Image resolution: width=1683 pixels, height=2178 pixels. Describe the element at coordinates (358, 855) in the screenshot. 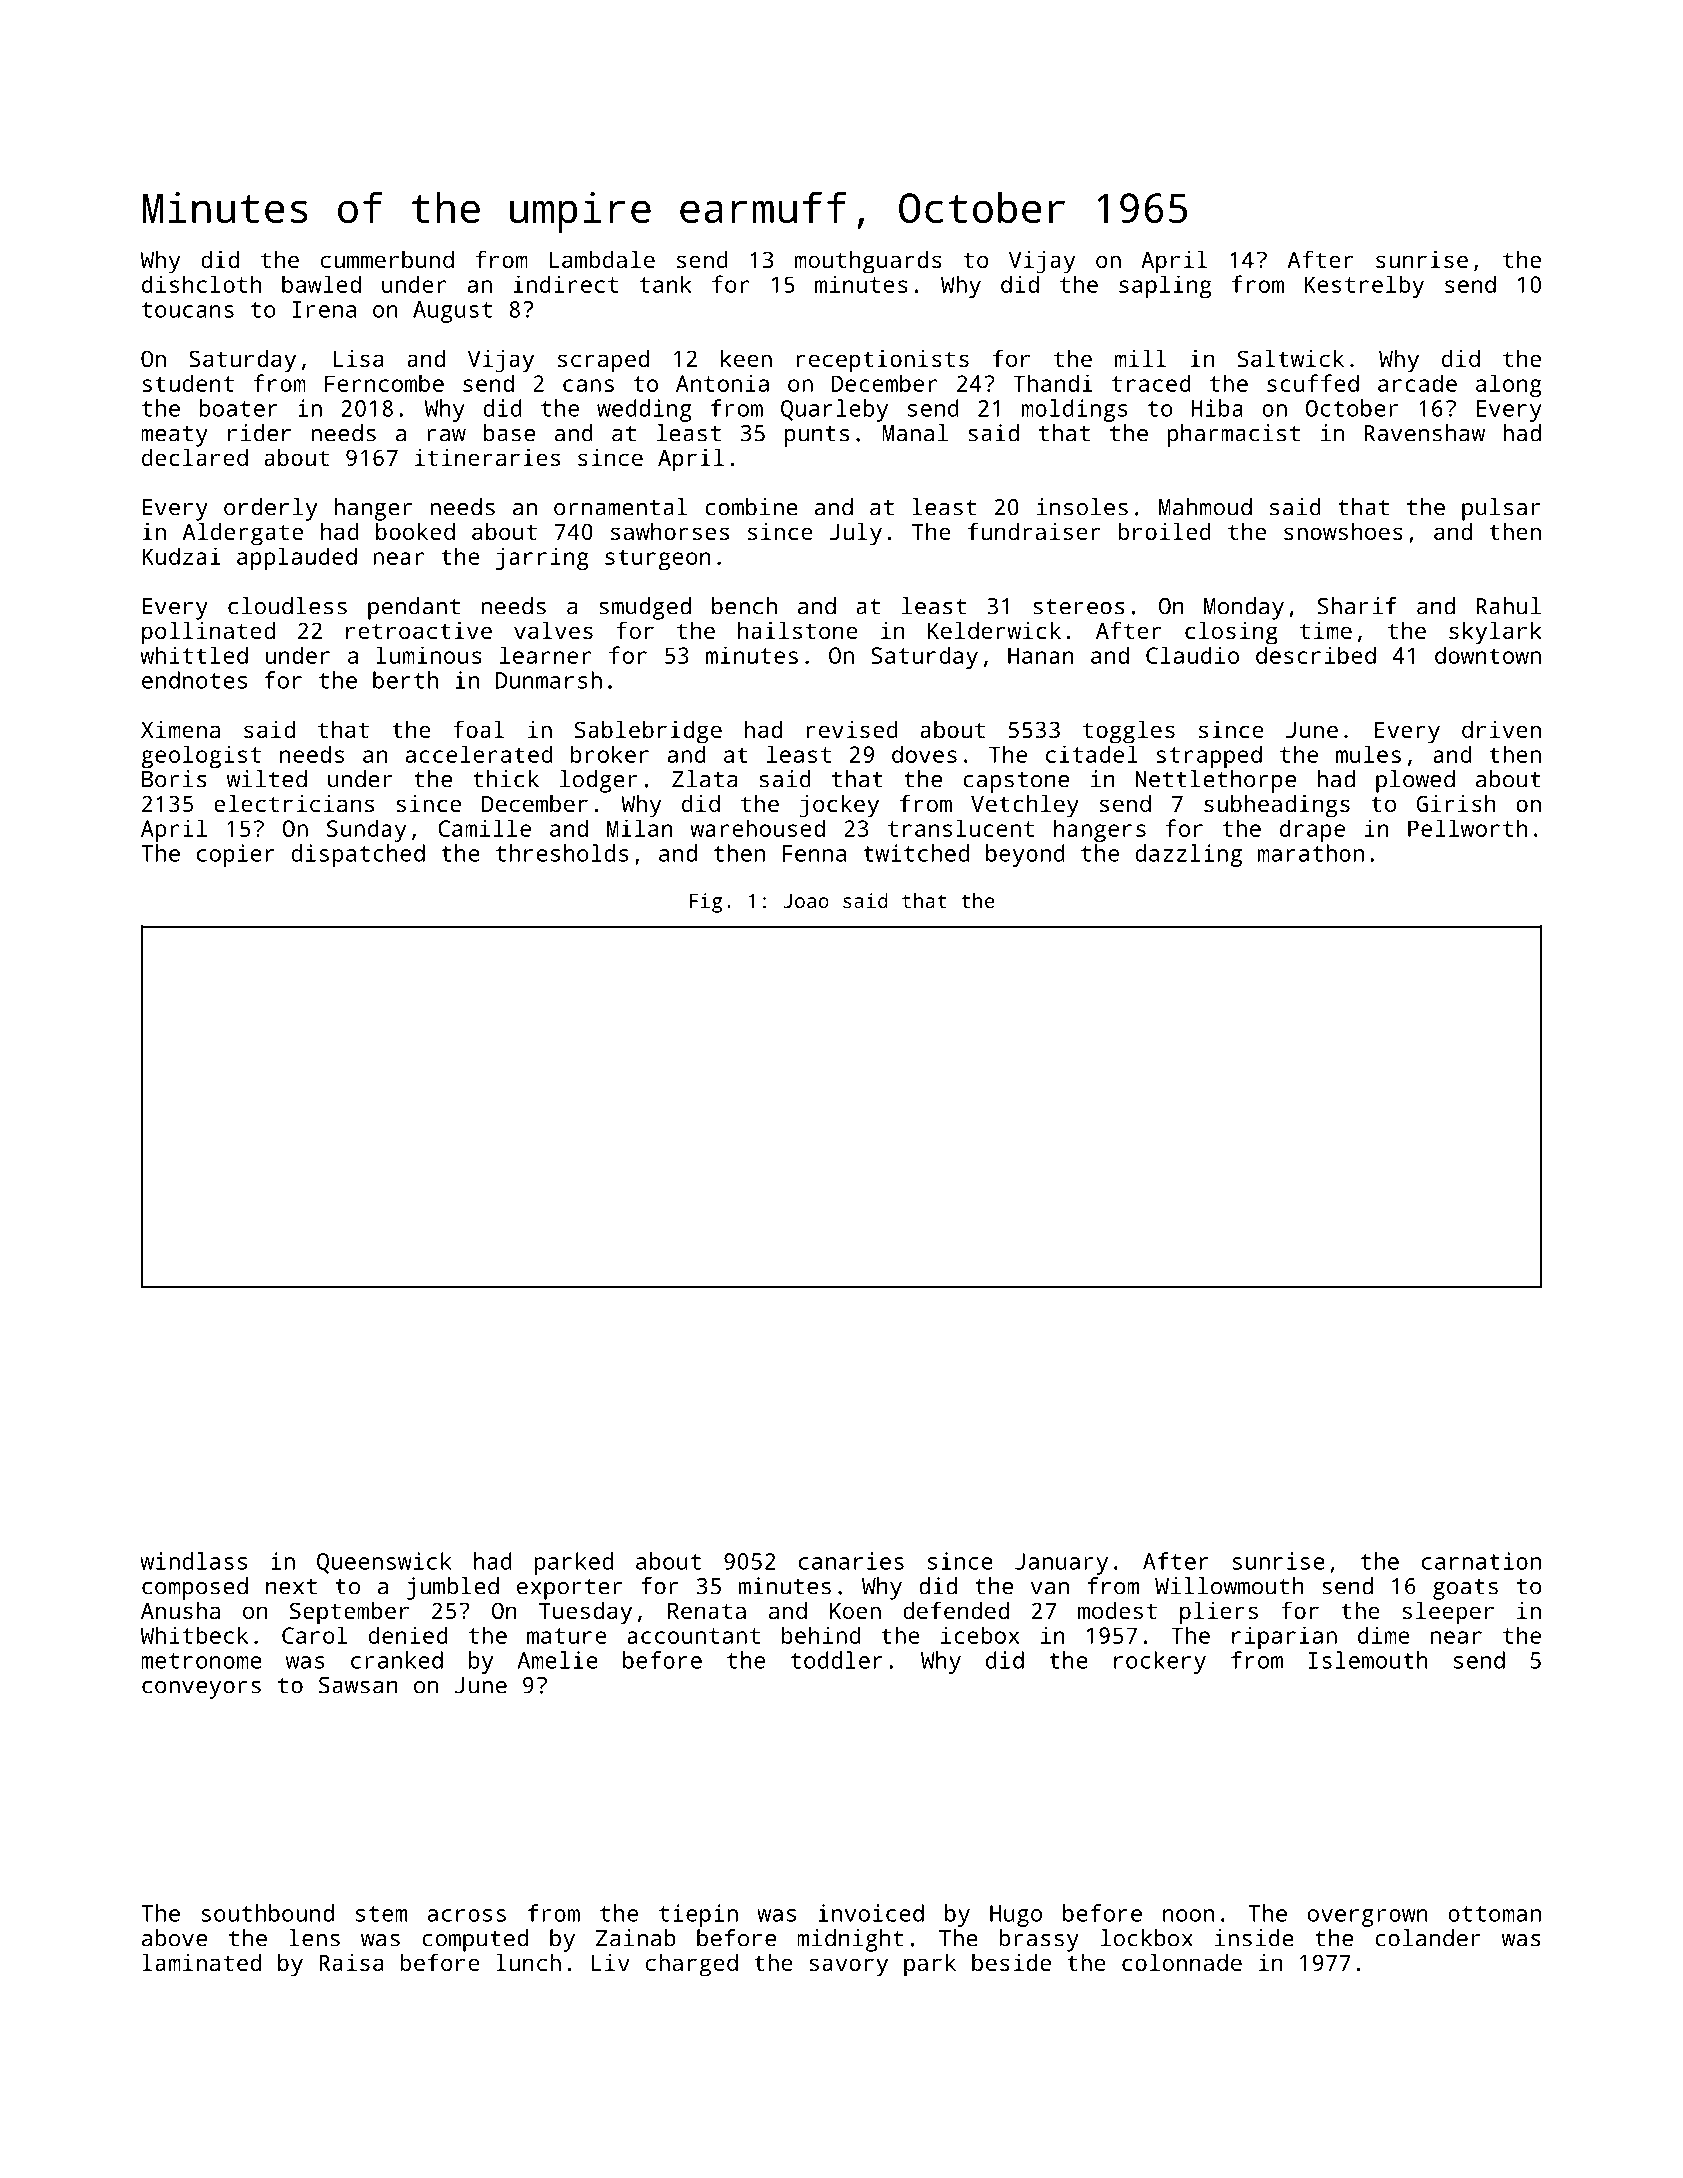

I see `dispatched` at that location.
